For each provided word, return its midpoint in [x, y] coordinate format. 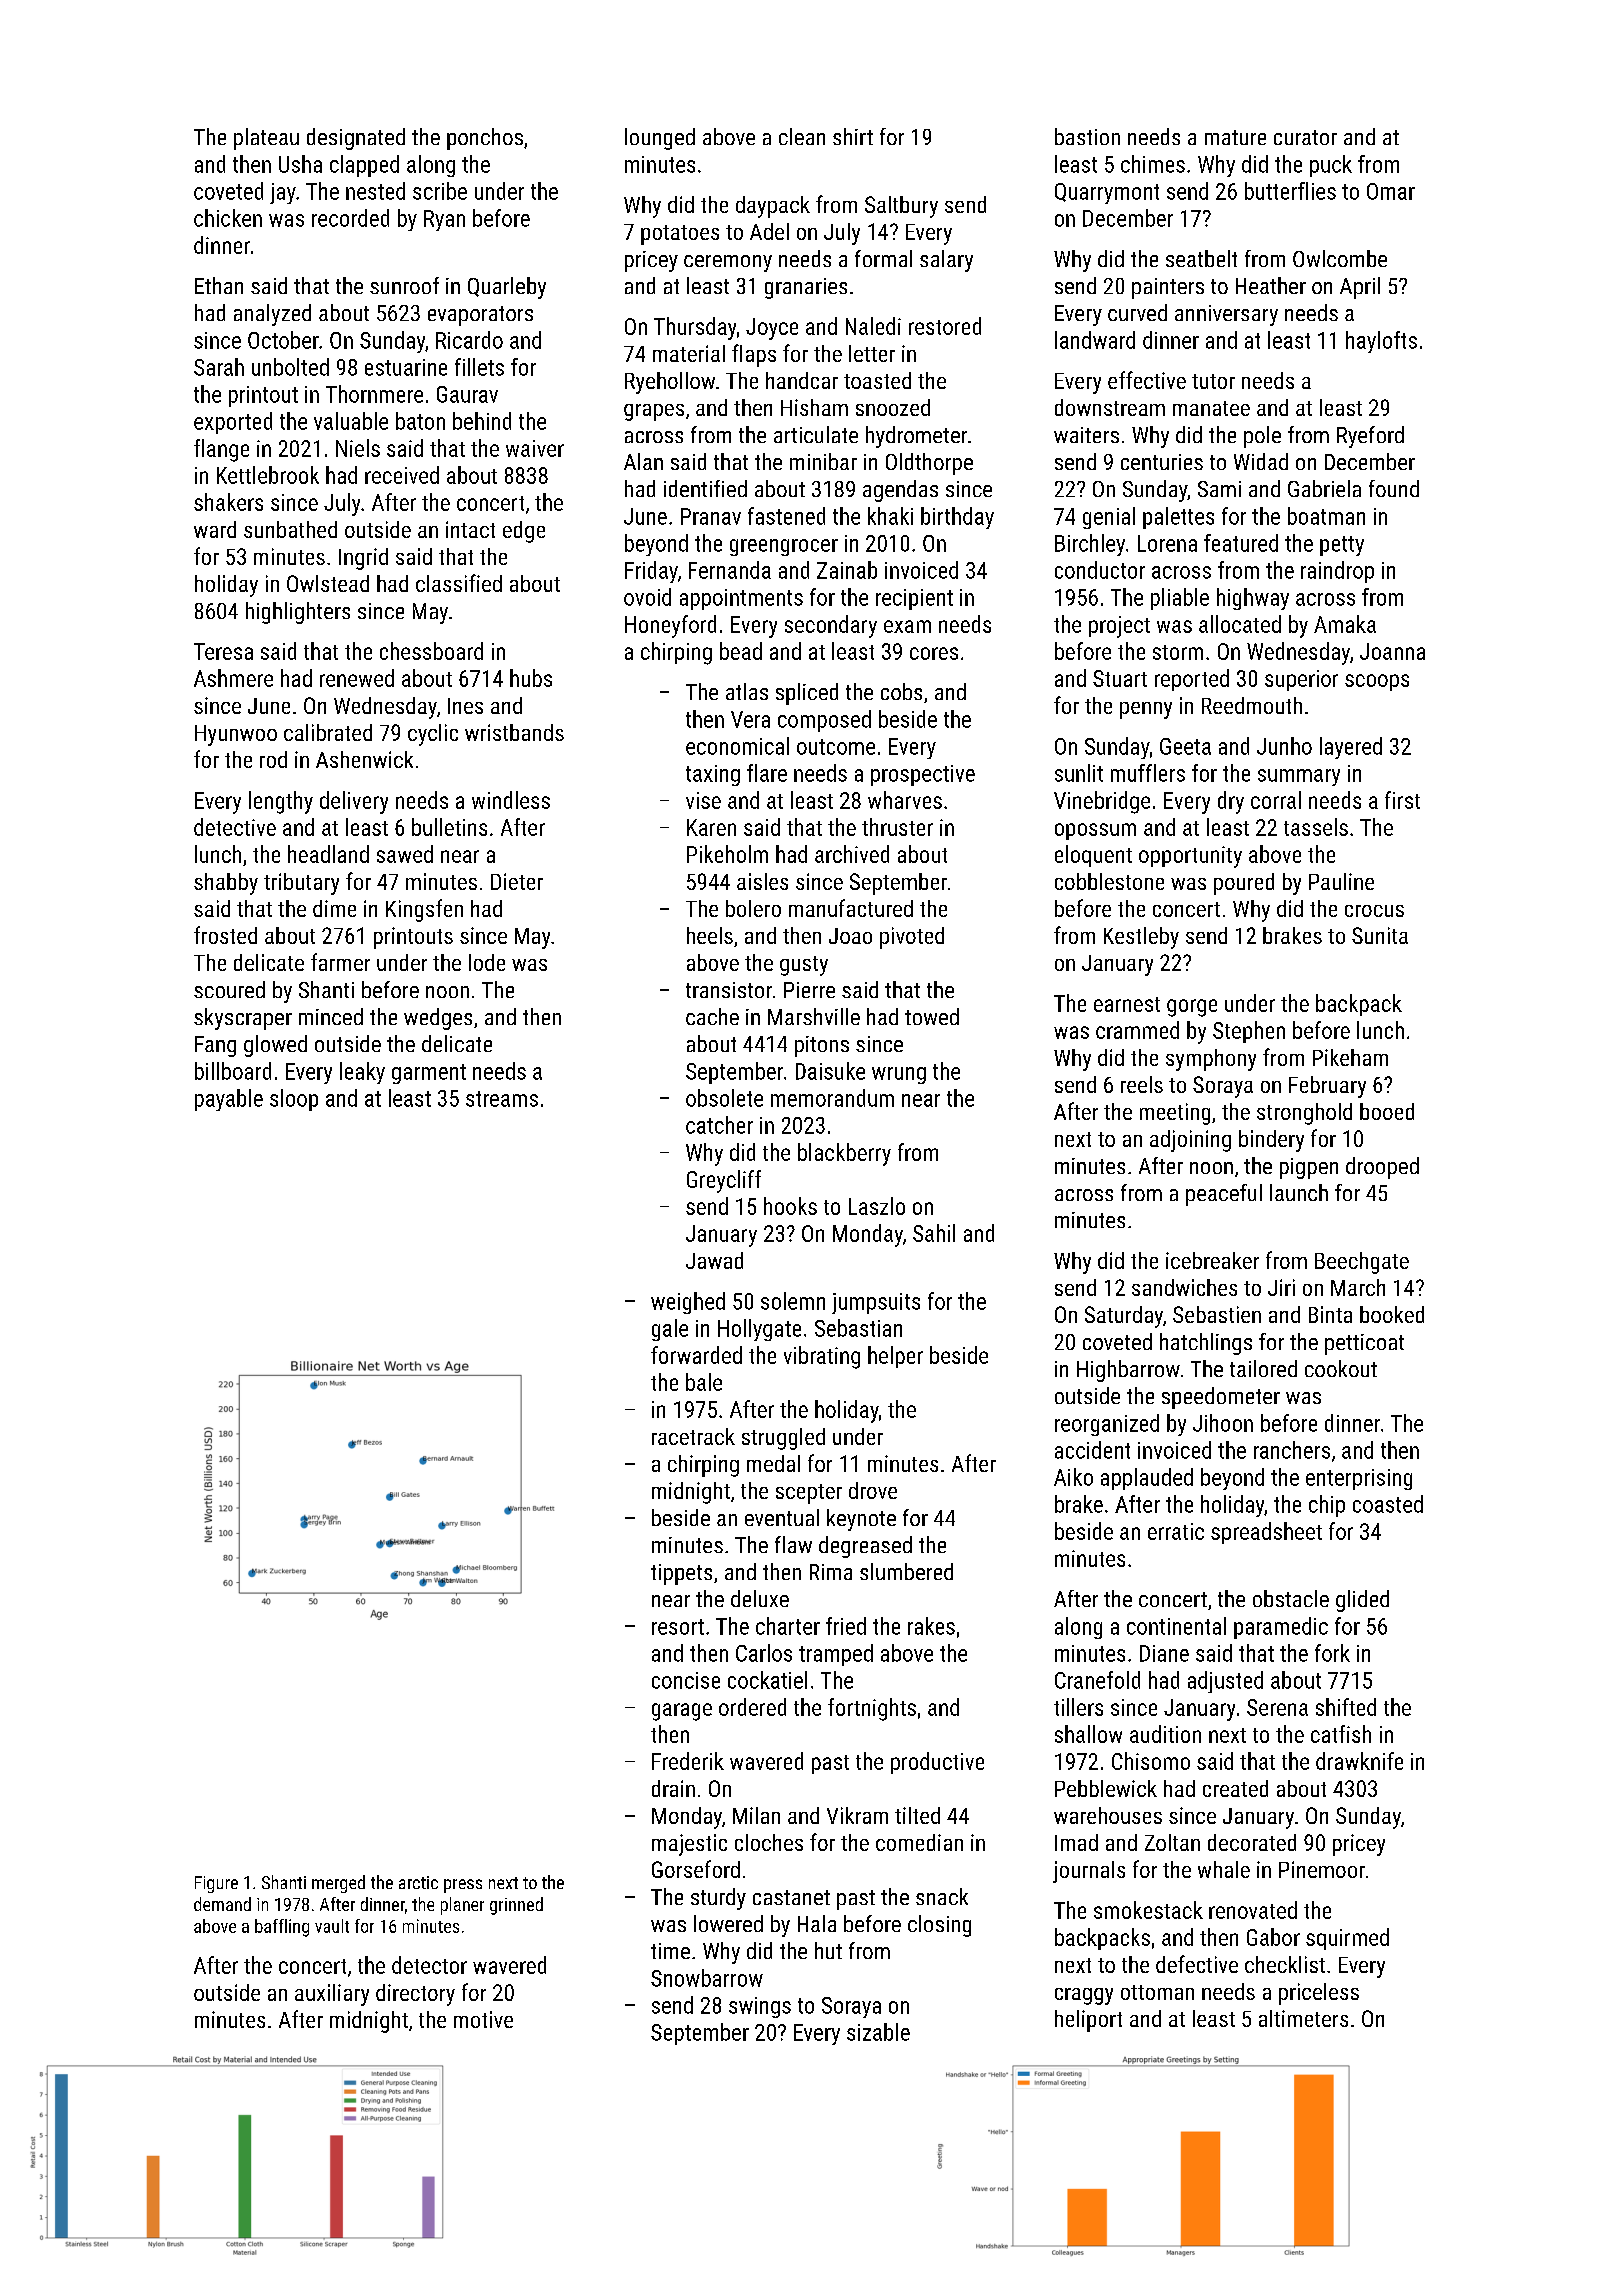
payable [229, 1100]
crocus [1374, 911]
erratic [1176, 1531]
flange [221, 450]
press [463, 1886]
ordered [752, 1707]
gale [670, 1330]
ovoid [647, 597]
